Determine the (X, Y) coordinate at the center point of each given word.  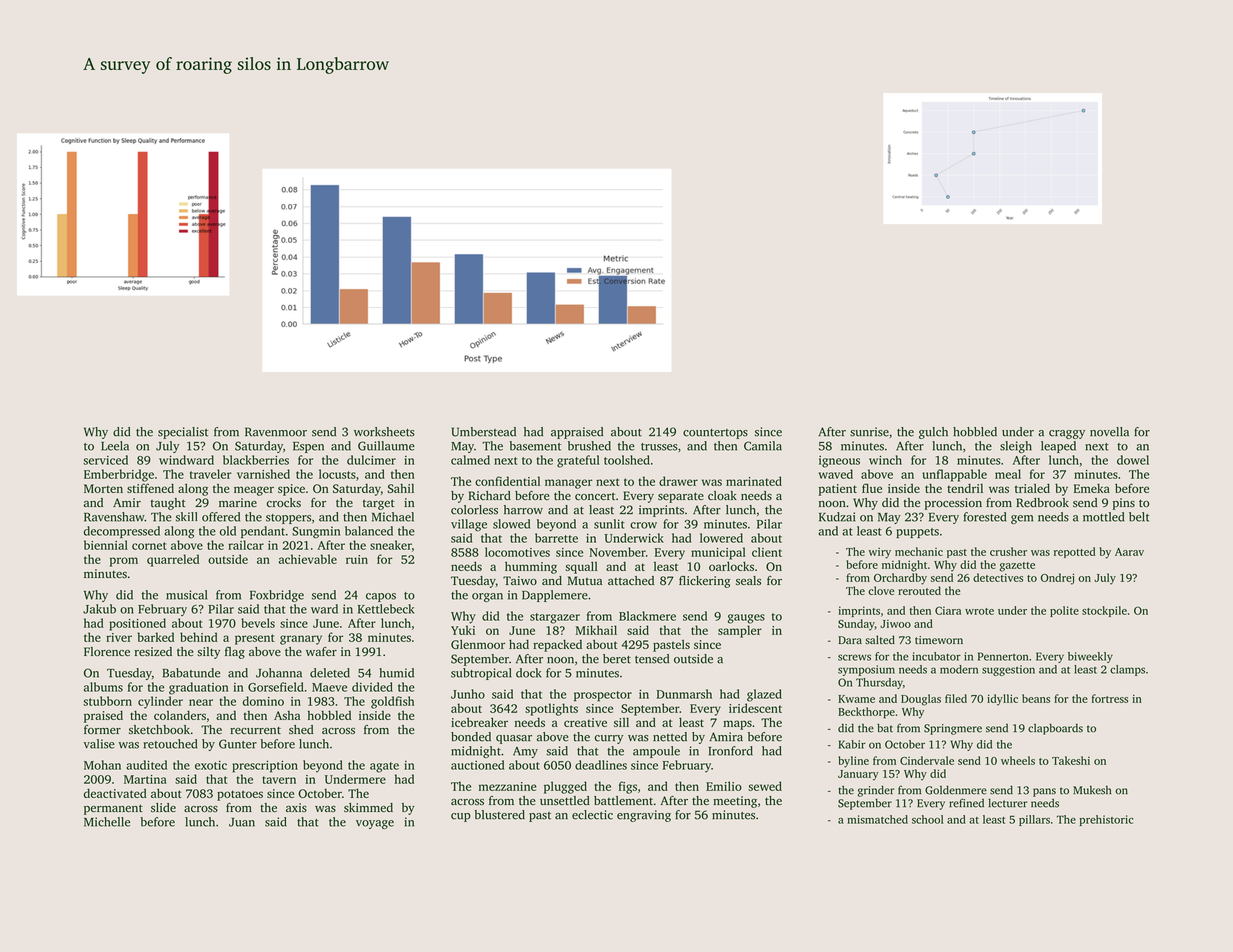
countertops (715, 434)
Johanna (279, 673)
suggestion (1008, 670)
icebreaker (479, 722)
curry (609, 739)
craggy (1067, 434)
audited (146, 765)
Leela (115, 446)
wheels (1018, 760)
